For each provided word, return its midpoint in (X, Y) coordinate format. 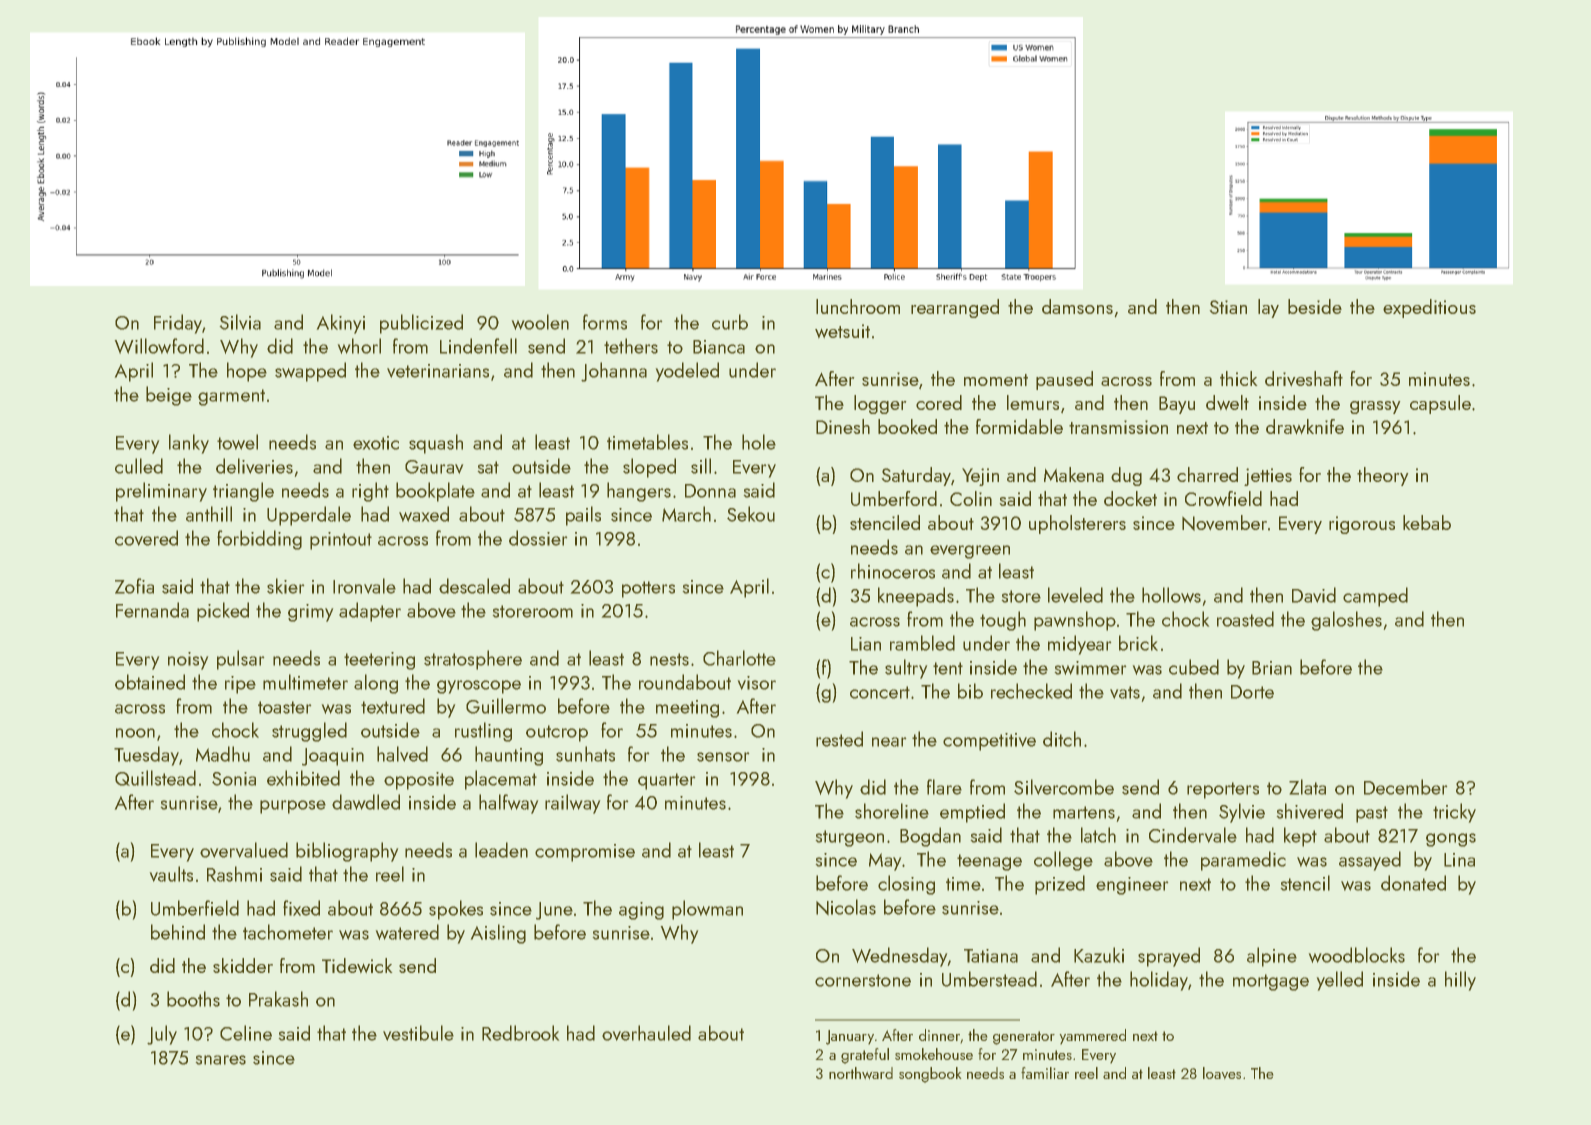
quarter (666, 781)
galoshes (1346, 621)
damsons (1077, 306)
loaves (1222, 1073)
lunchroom (858, 306)
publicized (421, 324)
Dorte (1252, 692)
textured (393, 706)
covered (146, 538)
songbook (930, 1075)
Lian (866, 644)
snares (221, 1060)
